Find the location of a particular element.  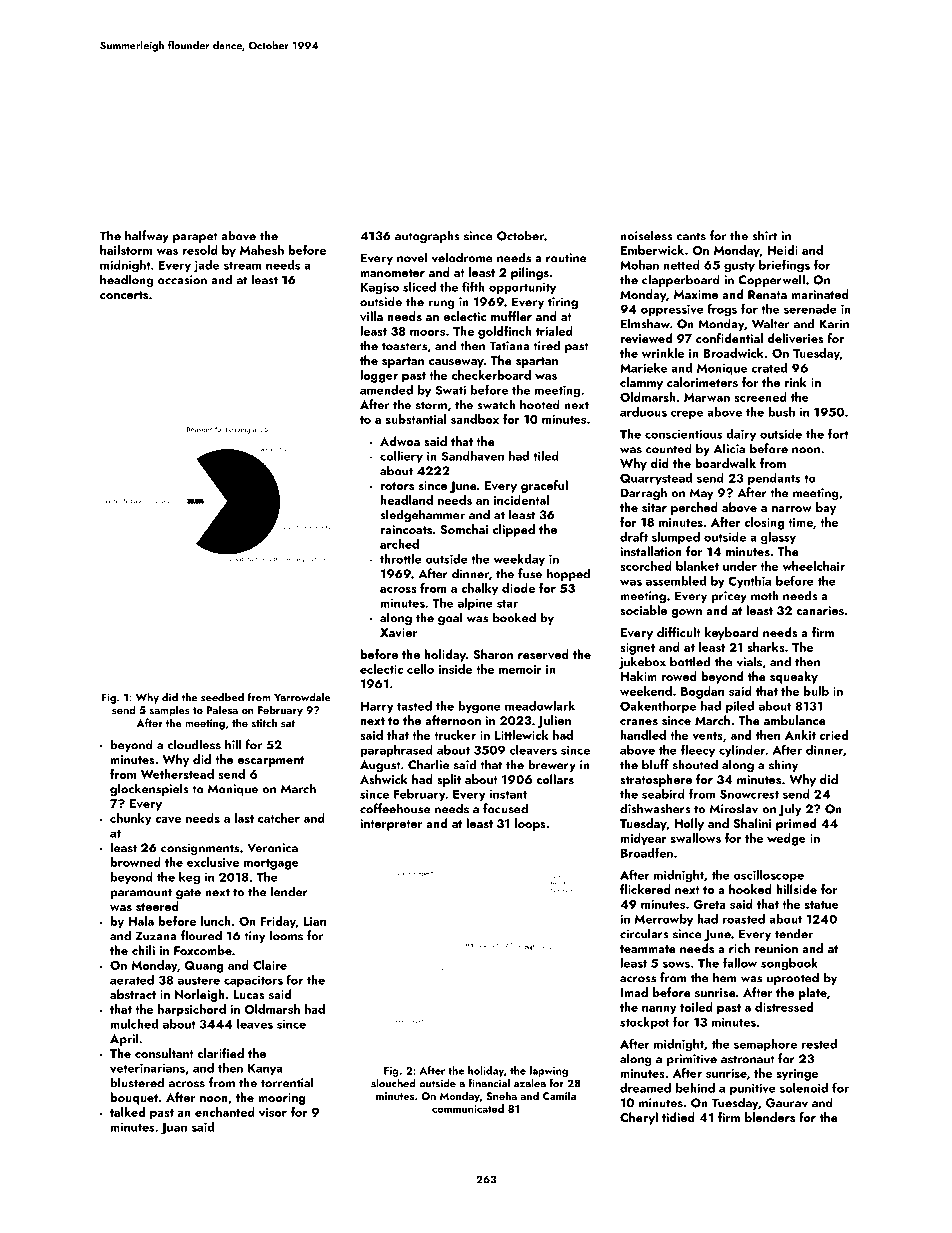

tender is located at coordinates (794, 933).
